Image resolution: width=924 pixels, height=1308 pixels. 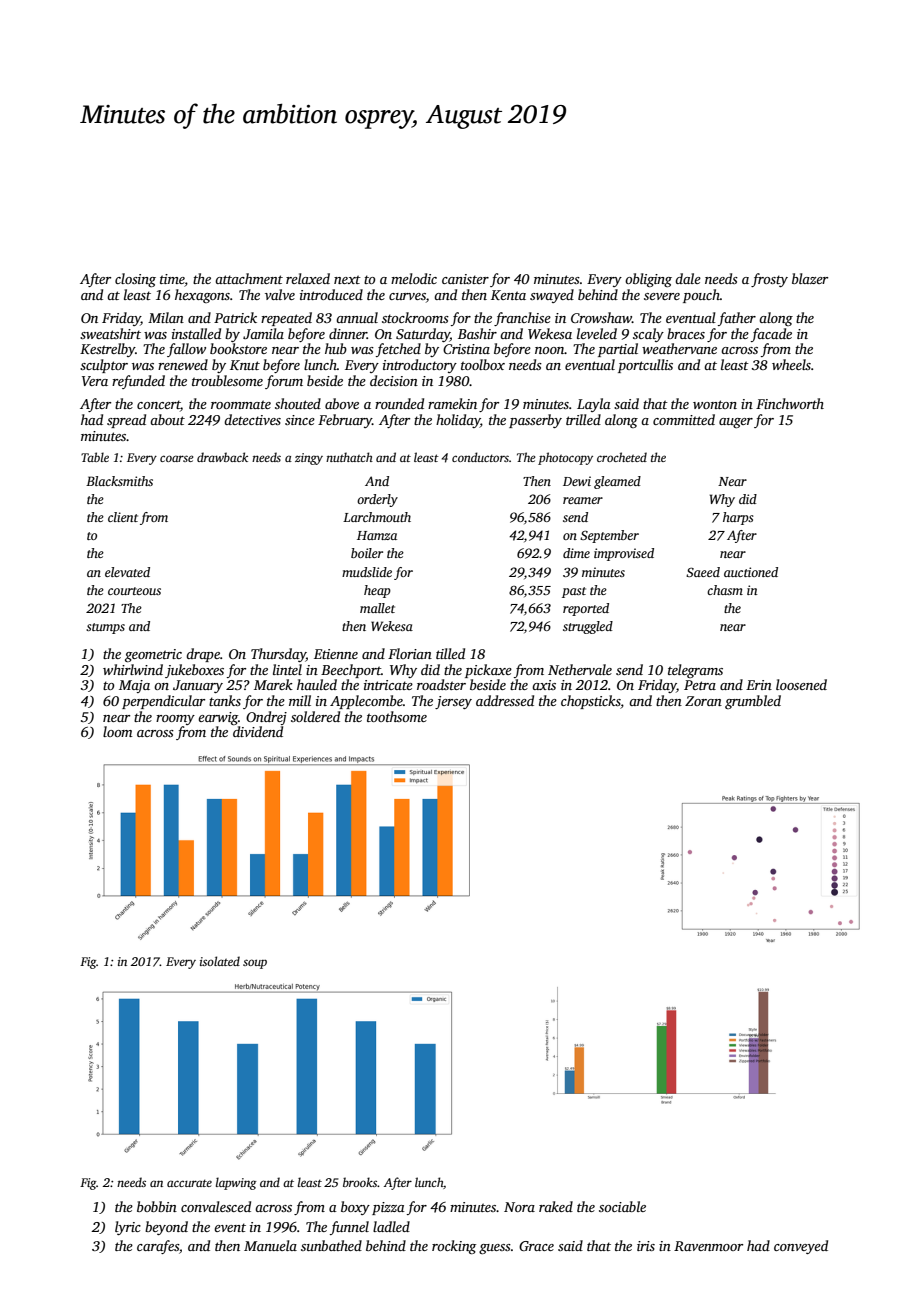 I want to click on wheels, so click(x=791, y=364).
